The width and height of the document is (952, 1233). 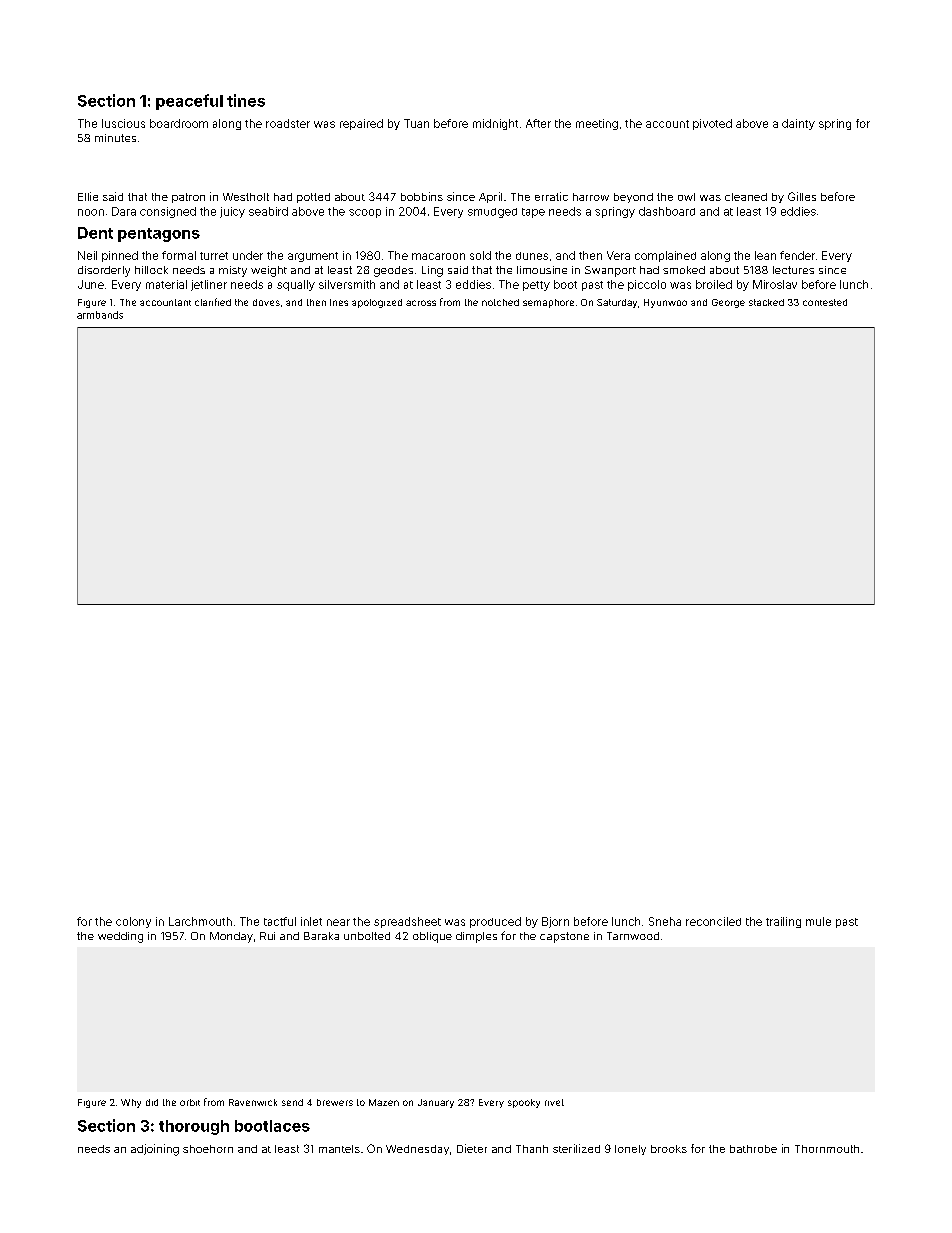 I want to click on luscious, so click(x=123, y=123).
